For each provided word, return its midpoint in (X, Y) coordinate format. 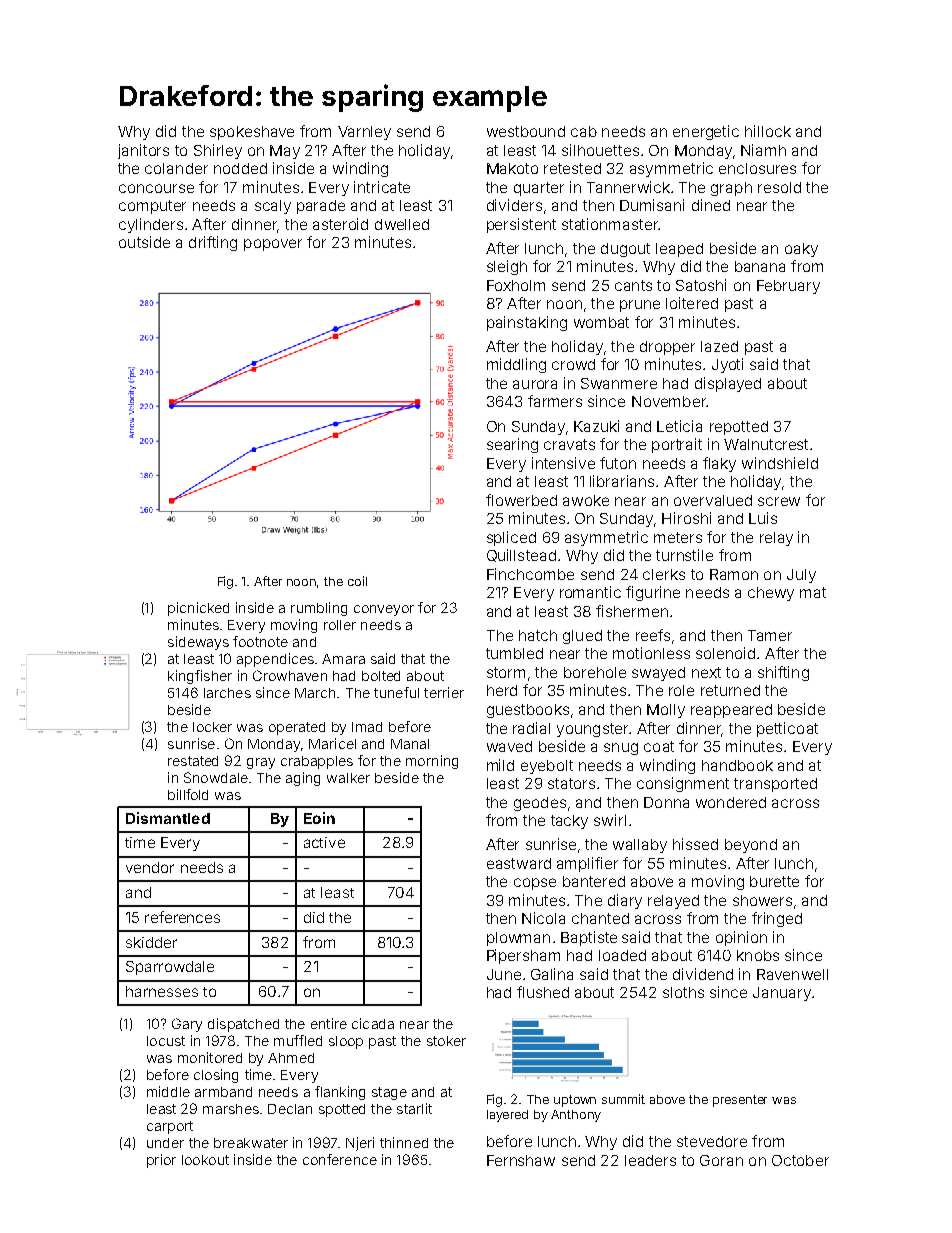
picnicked (198, 609)
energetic (706, 132)
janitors (143, 151)
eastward (519, 863)
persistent (521, 225)
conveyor (384, 610)
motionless (651, 653)
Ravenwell (792, 974)
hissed (695, 844)
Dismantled (168, 818)
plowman (518, 939)
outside (144, 242)
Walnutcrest (766, 444)
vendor (150, 867)
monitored (210, 1057)
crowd (573, 364)
